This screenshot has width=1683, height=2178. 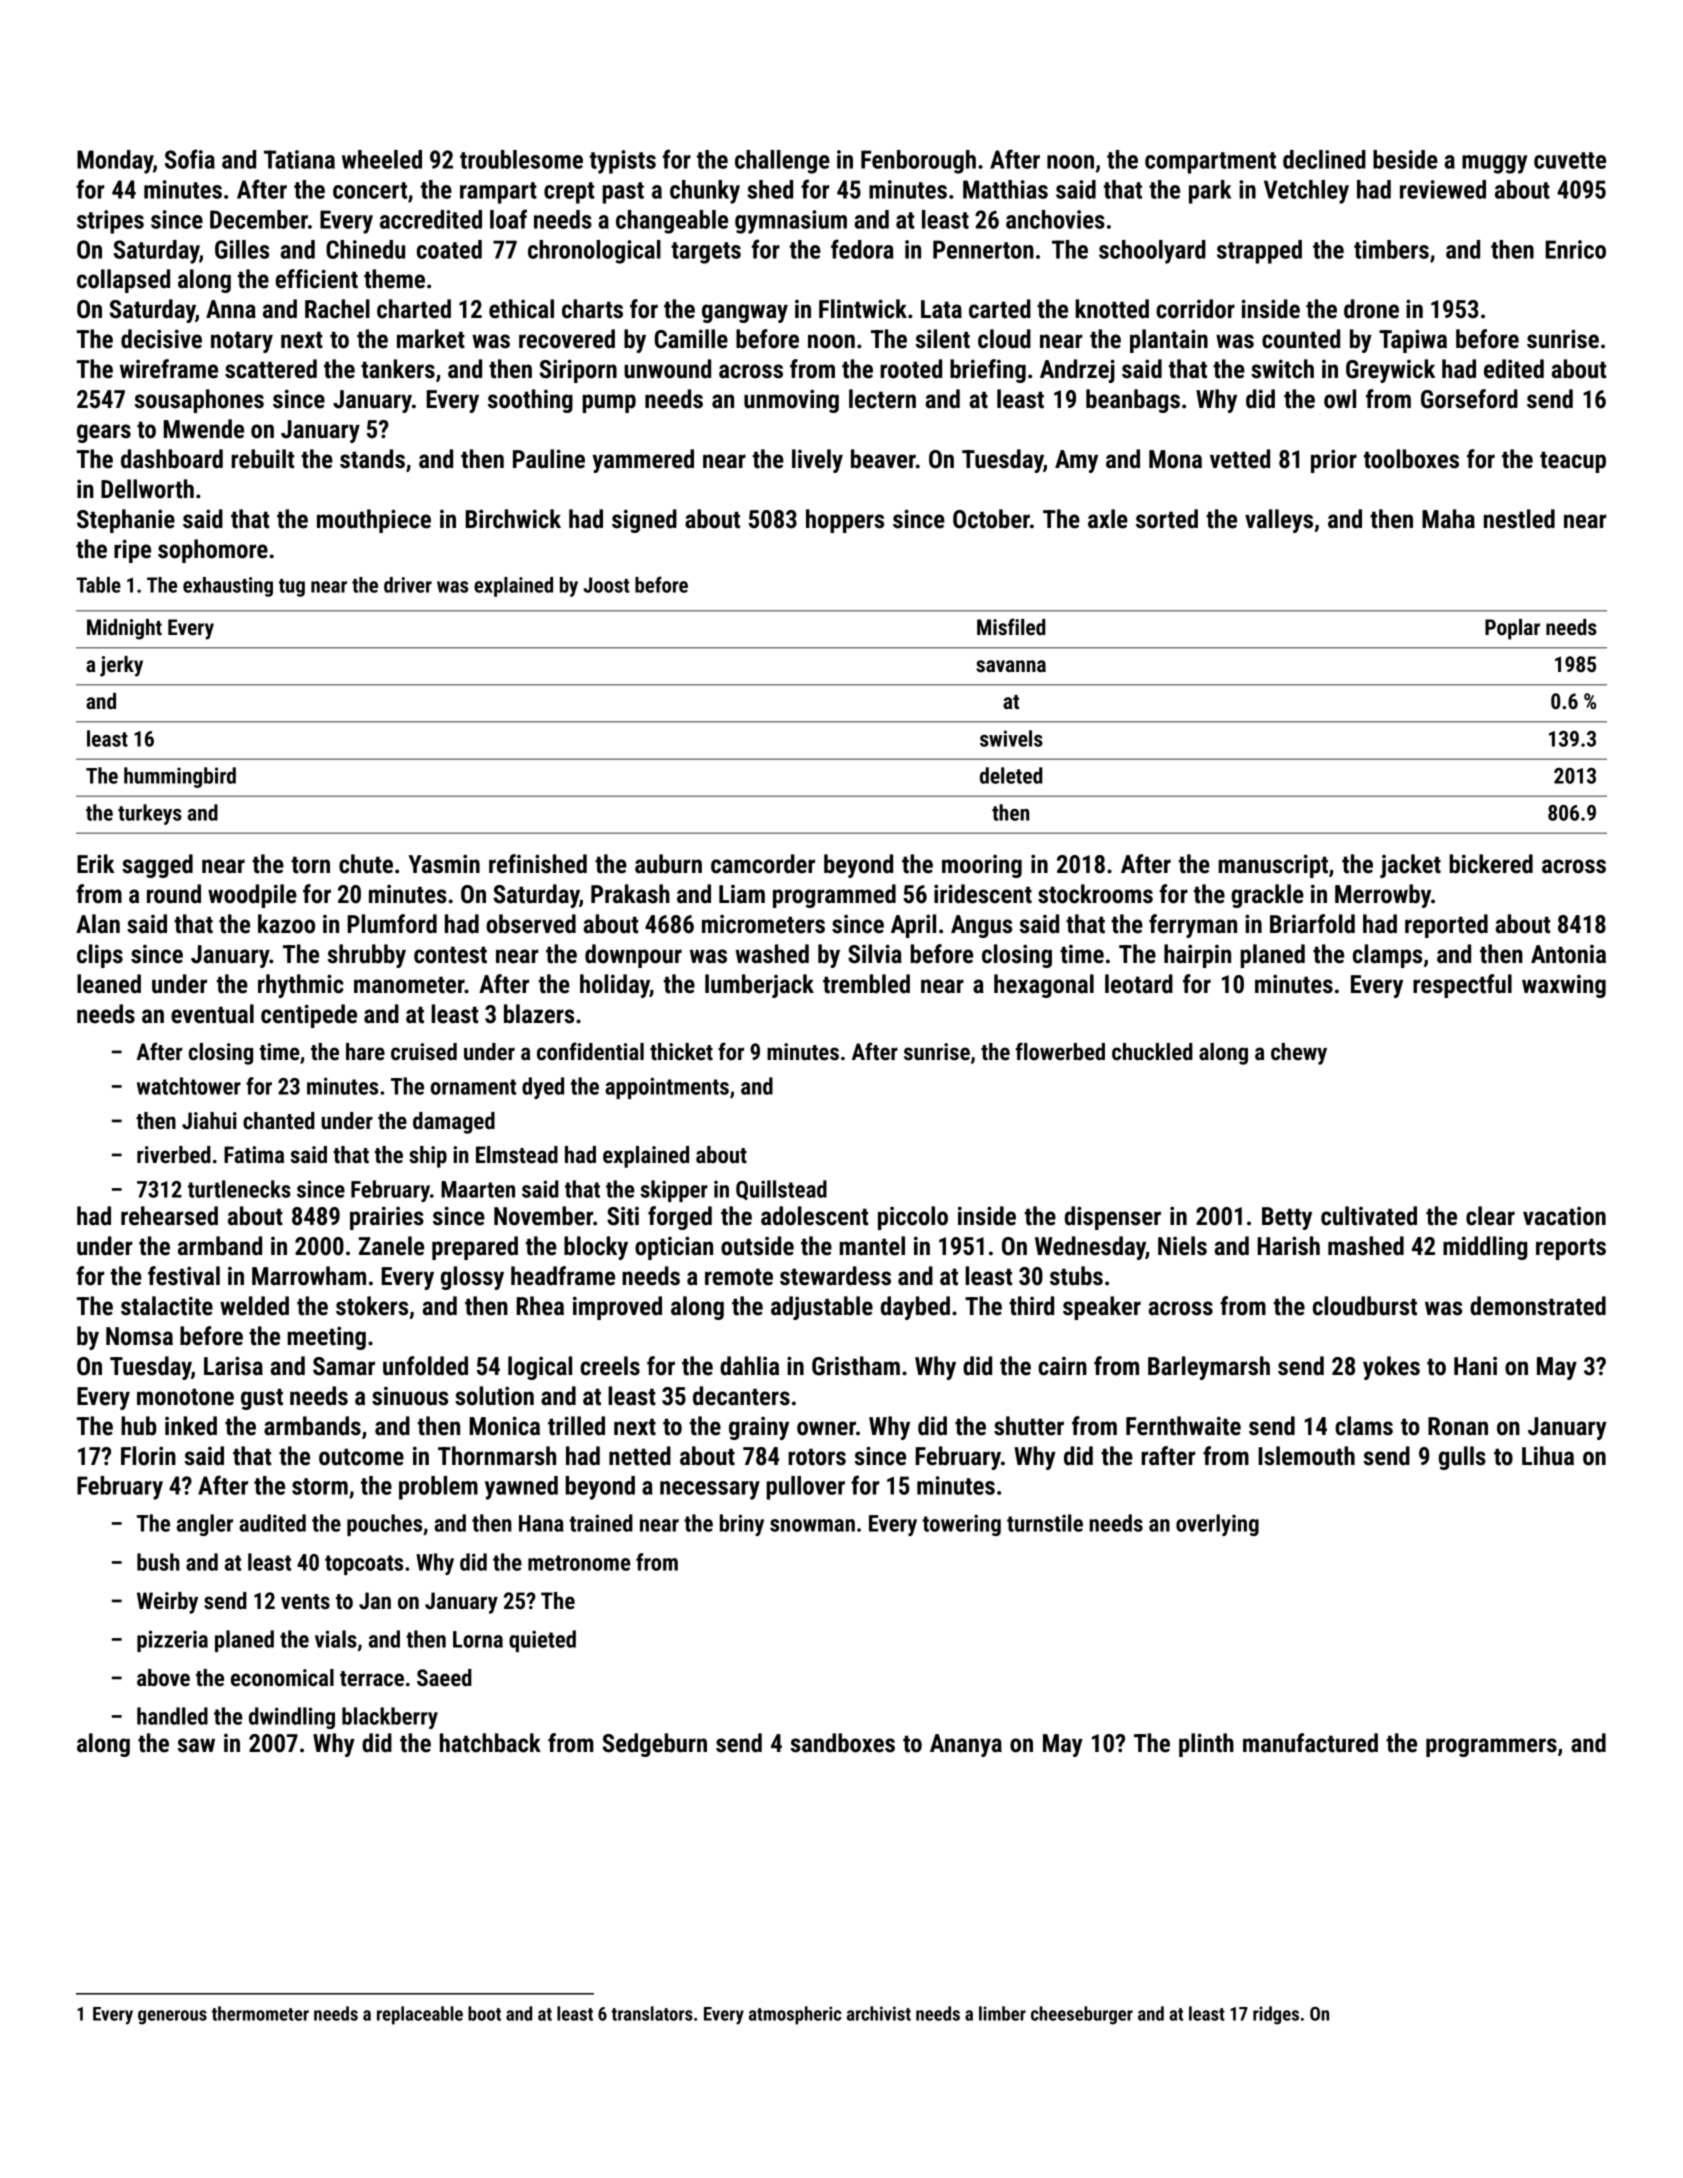 What do you see at coordinates (1538, 1306) in the screenshot?
I see `demonstrated` at bounding box center [1538, 1306].
